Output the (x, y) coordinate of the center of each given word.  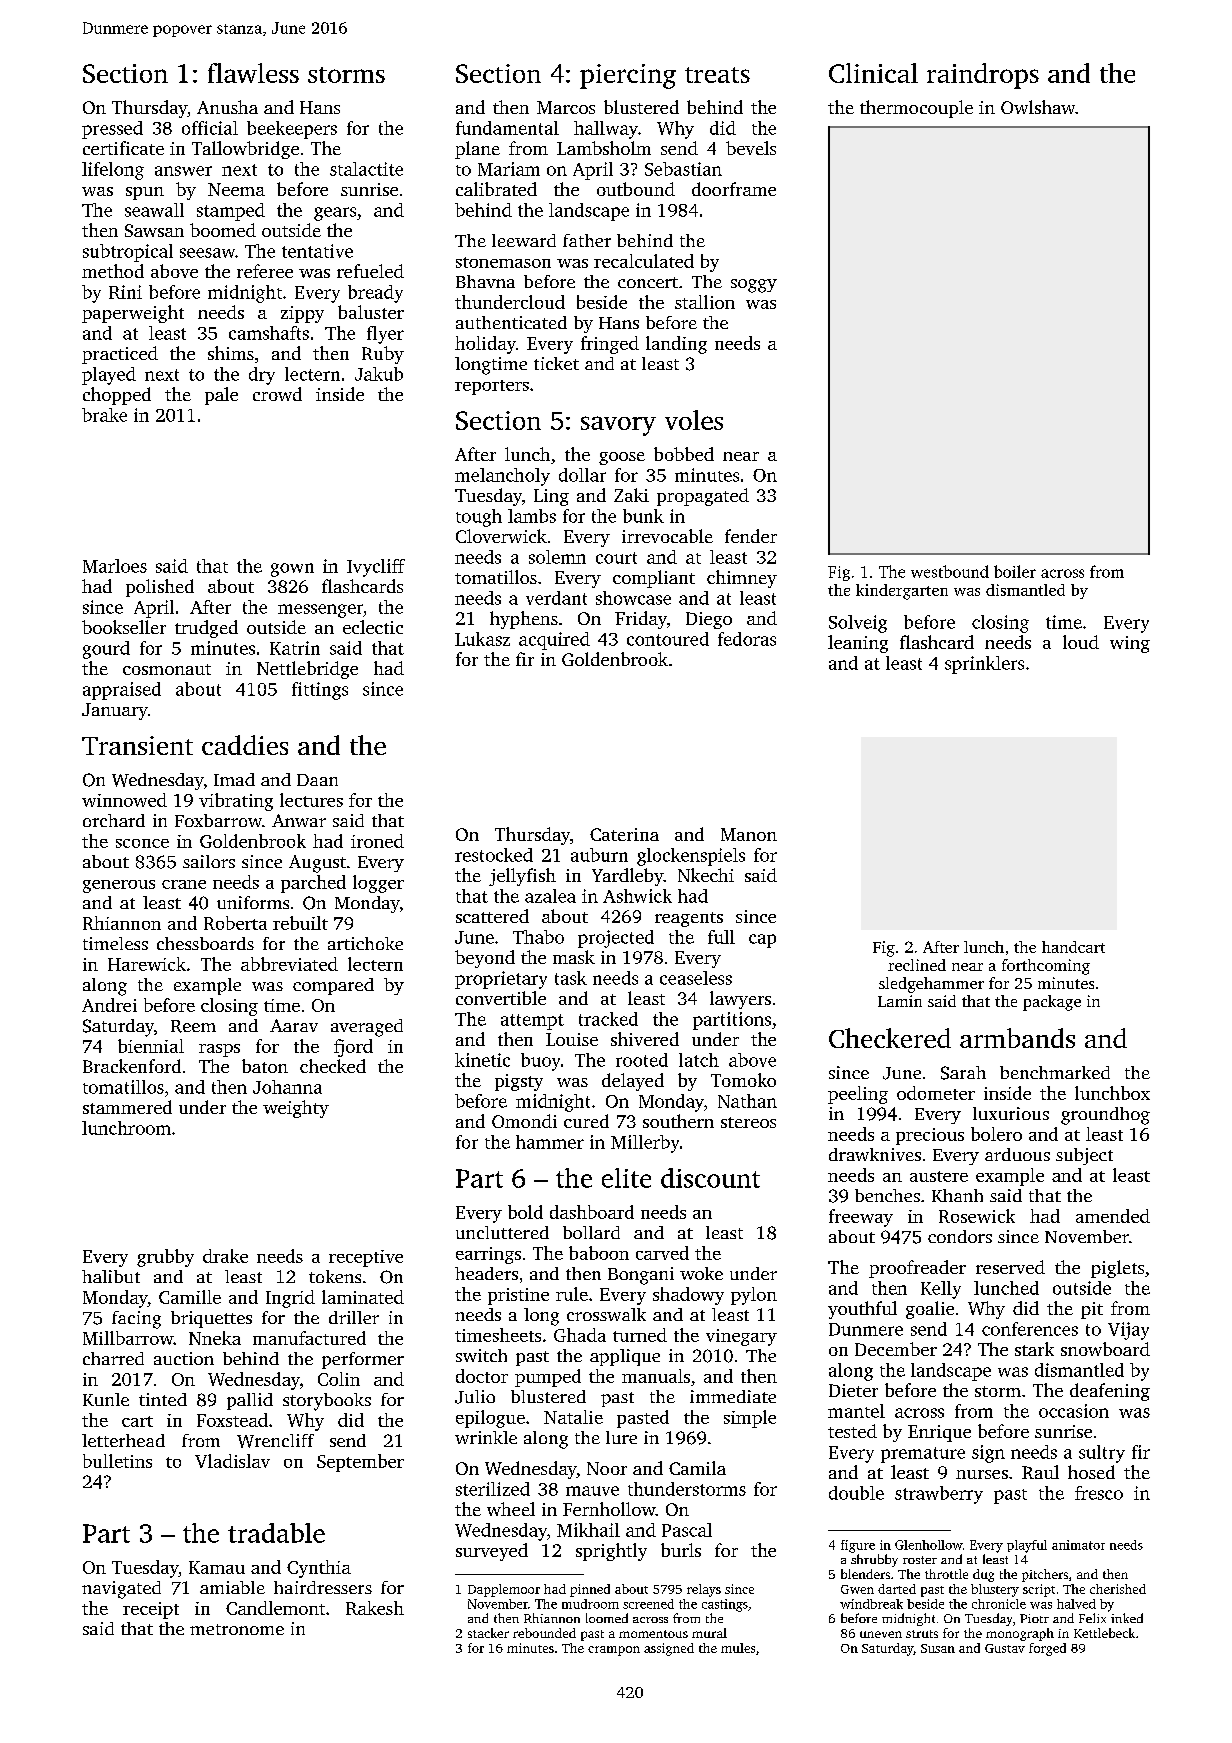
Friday (641, 620)
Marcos (566, 107)
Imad (234, 779)
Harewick (147, 964)
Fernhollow (609, 1509)
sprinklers (984, 665)
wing (1130, 644)
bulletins (117, 1461)
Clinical (873, 73)
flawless (253, 73)
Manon (749, 834)
